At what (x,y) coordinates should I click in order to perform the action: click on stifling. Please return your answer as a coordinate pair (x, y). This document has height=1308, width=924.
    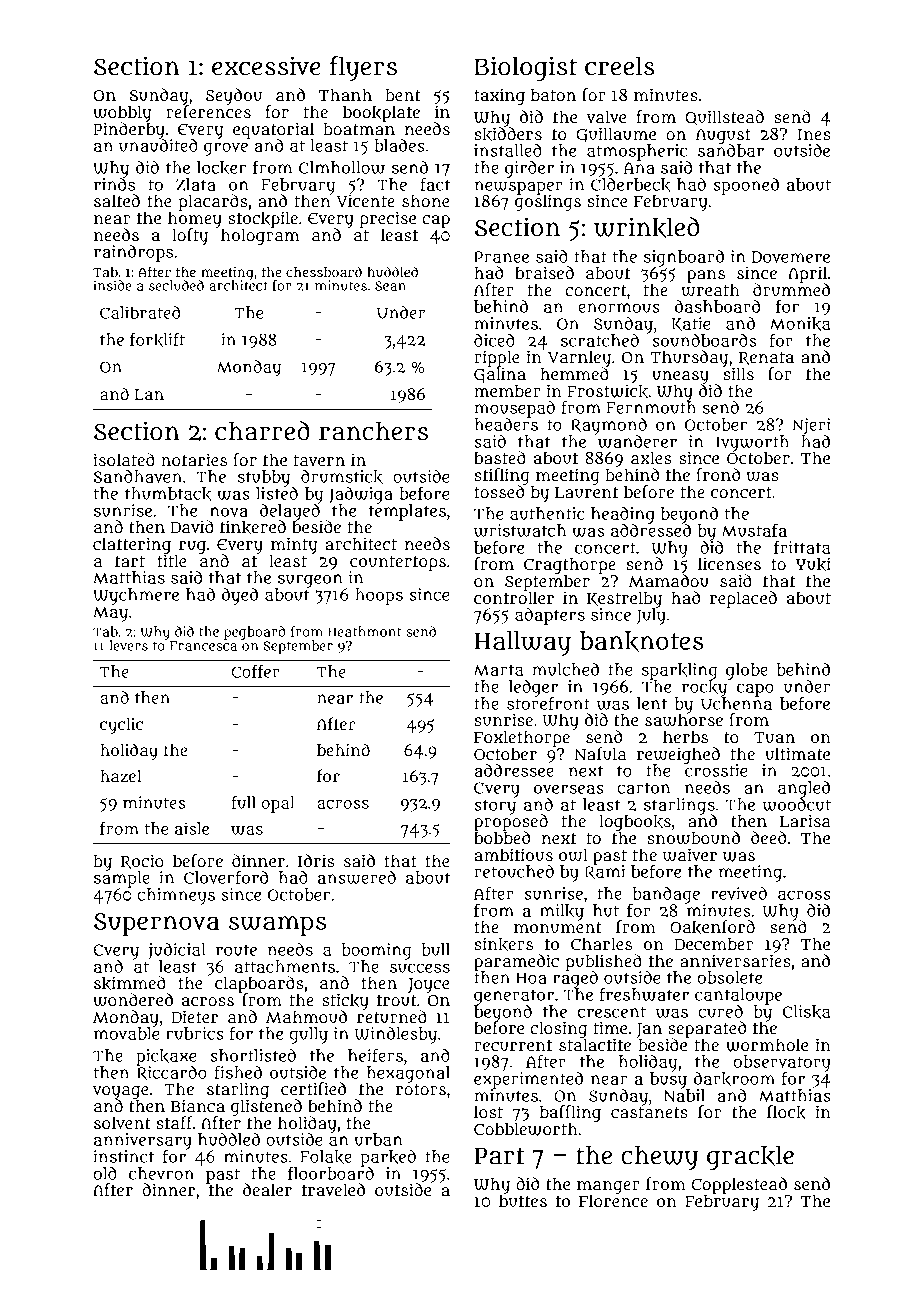
    Looking at the image, I should click on (502, 476).
